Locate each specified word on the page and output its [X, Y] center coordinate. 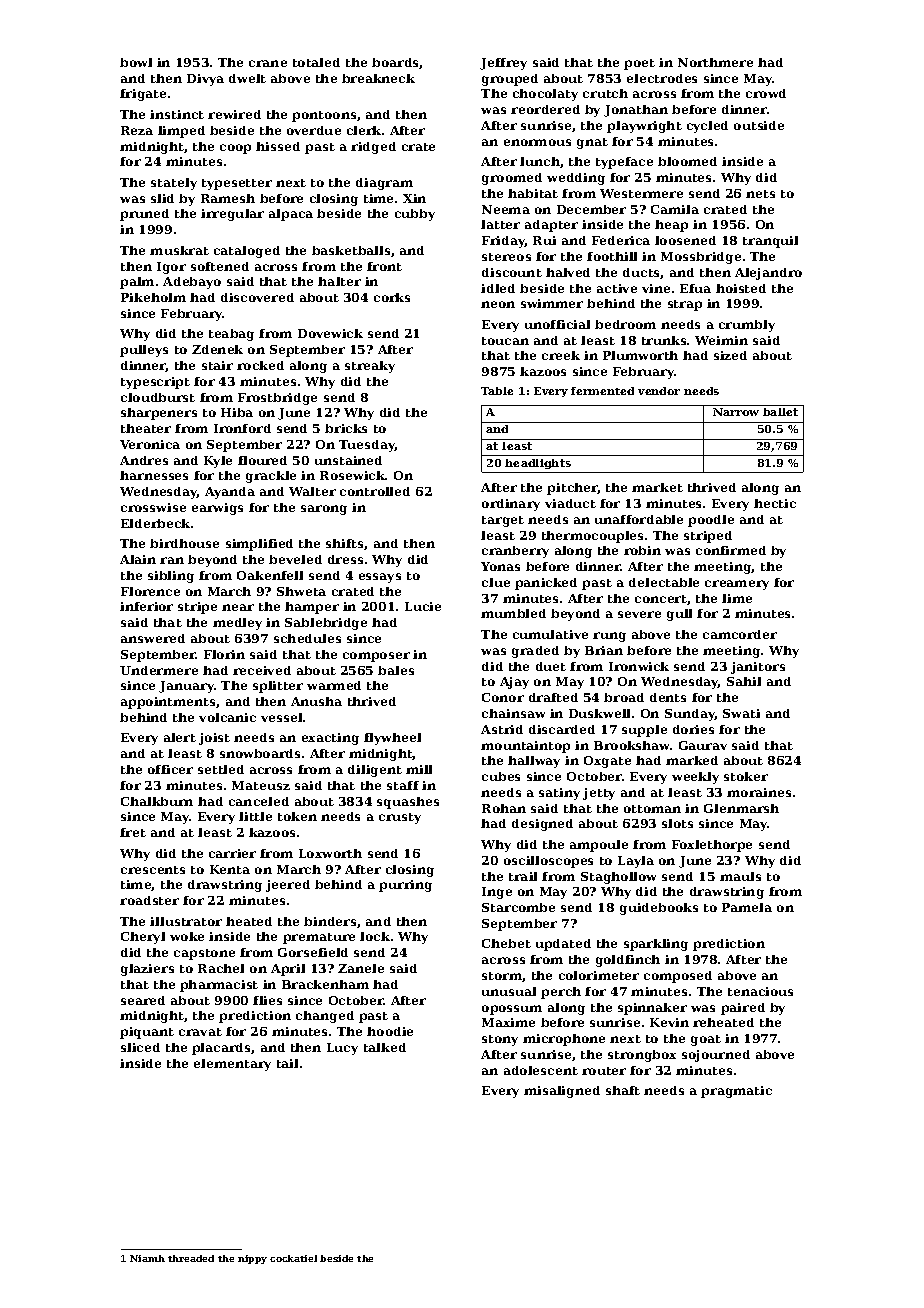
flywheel [392, 739]
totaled [316, 62]
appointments [168, 703]
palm [137, 283]
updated [563, 945]
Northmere [715, 62]
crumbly [747, 326]
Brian [604, 650]
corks [392, 297]
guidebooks [659, 909]
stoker [746, 776]
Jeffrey [503, 64]
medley [237, 624]
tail [287, 1063]
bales [396, 670]
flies [267, 1000]
